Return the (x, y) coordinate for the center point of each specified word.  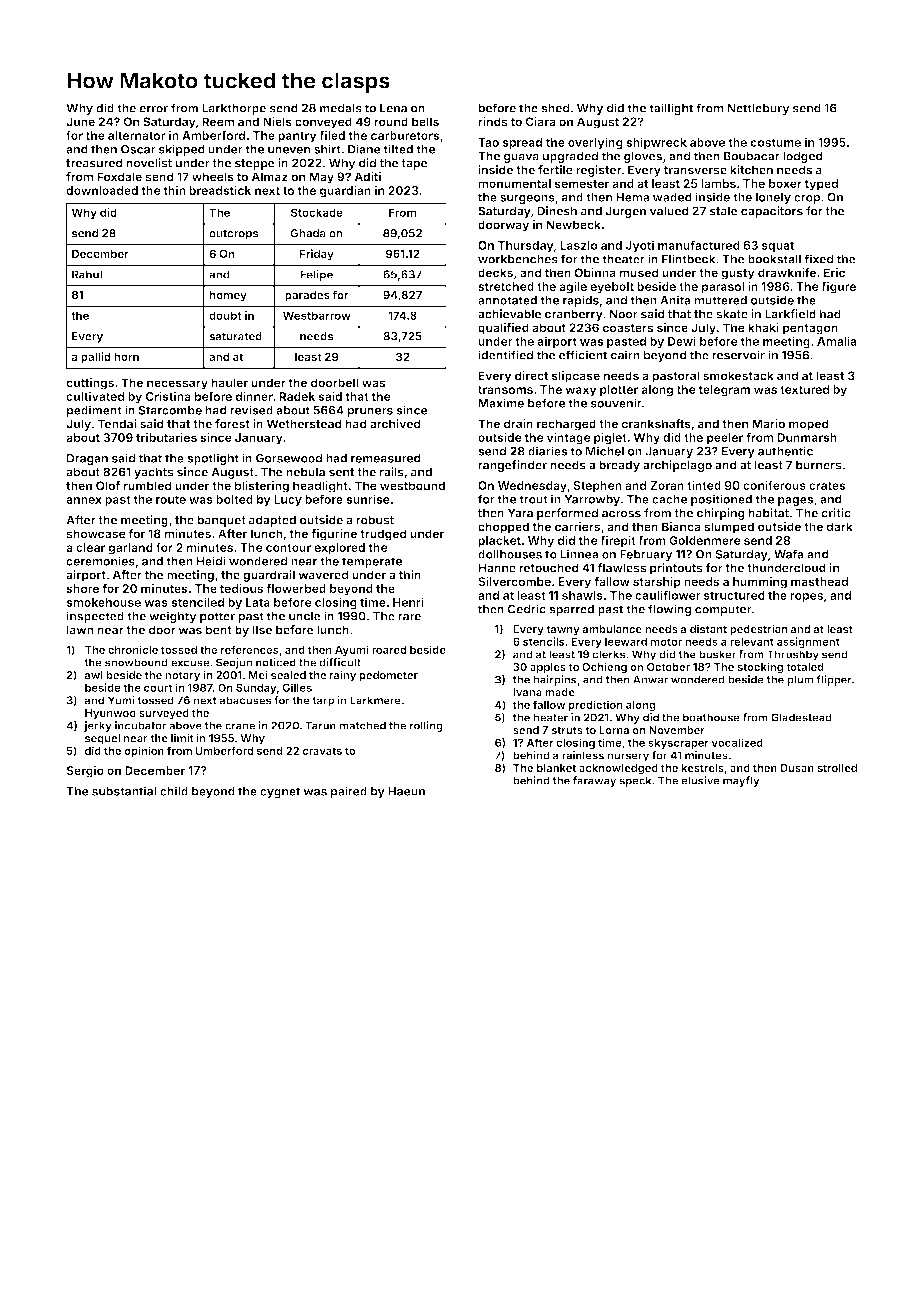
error (153, 109)
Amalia (837, 341)
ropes (806, 597)
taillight (671, 109)
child (174, 791)
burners (819, 465)
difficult (340, 662)
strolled (837, 768)
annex (84, 500)
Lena (393, 108)
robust (375, 520)
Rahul (87, 274)
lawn (80, 630)
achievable (509, 314)
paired (349, 792)
